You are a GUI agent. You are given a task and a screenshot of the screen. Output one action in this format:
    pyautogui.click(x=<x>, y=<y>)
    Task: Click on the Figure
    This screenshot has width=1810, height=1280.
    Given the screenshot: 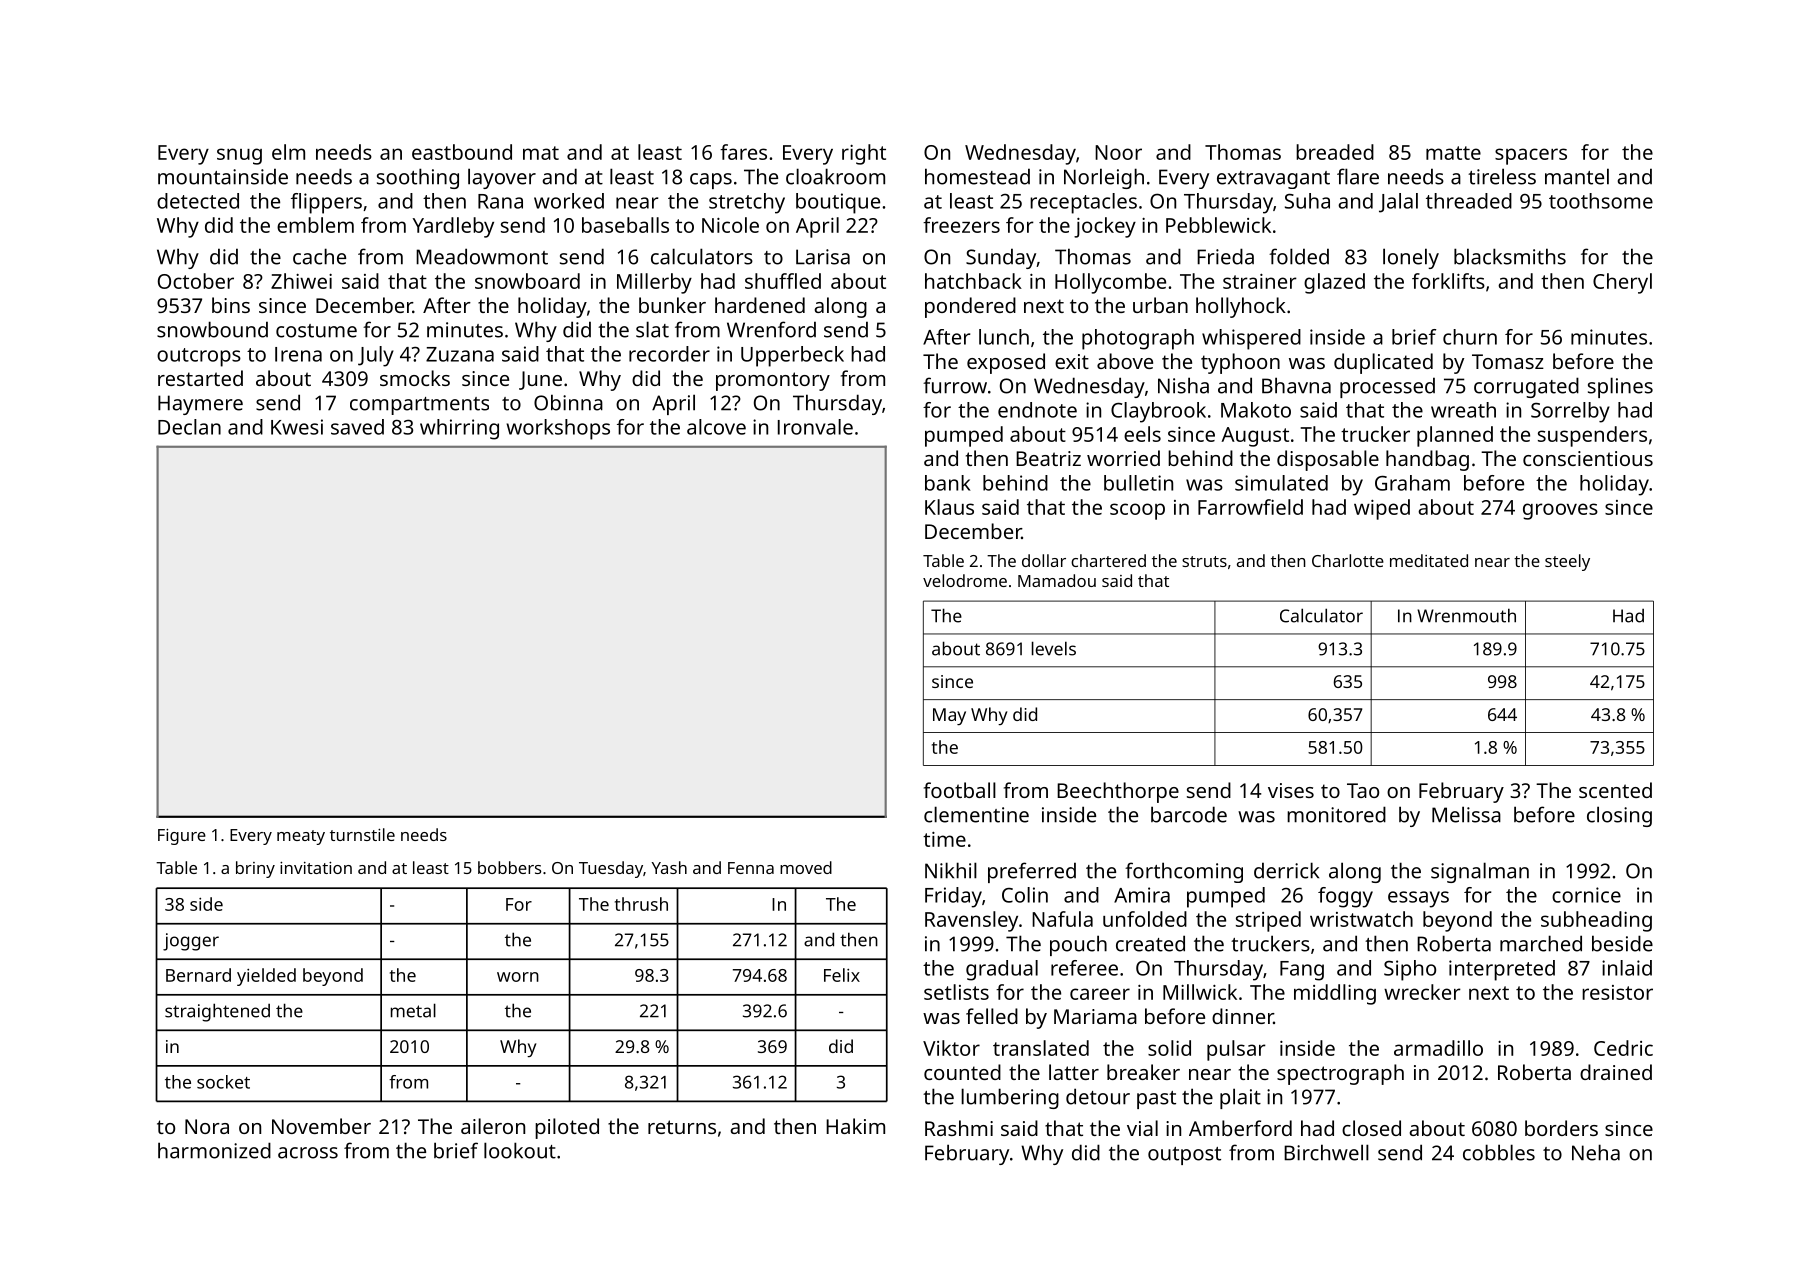 What is the action you would take?
    pyautogui.click(x=182, y=837)
